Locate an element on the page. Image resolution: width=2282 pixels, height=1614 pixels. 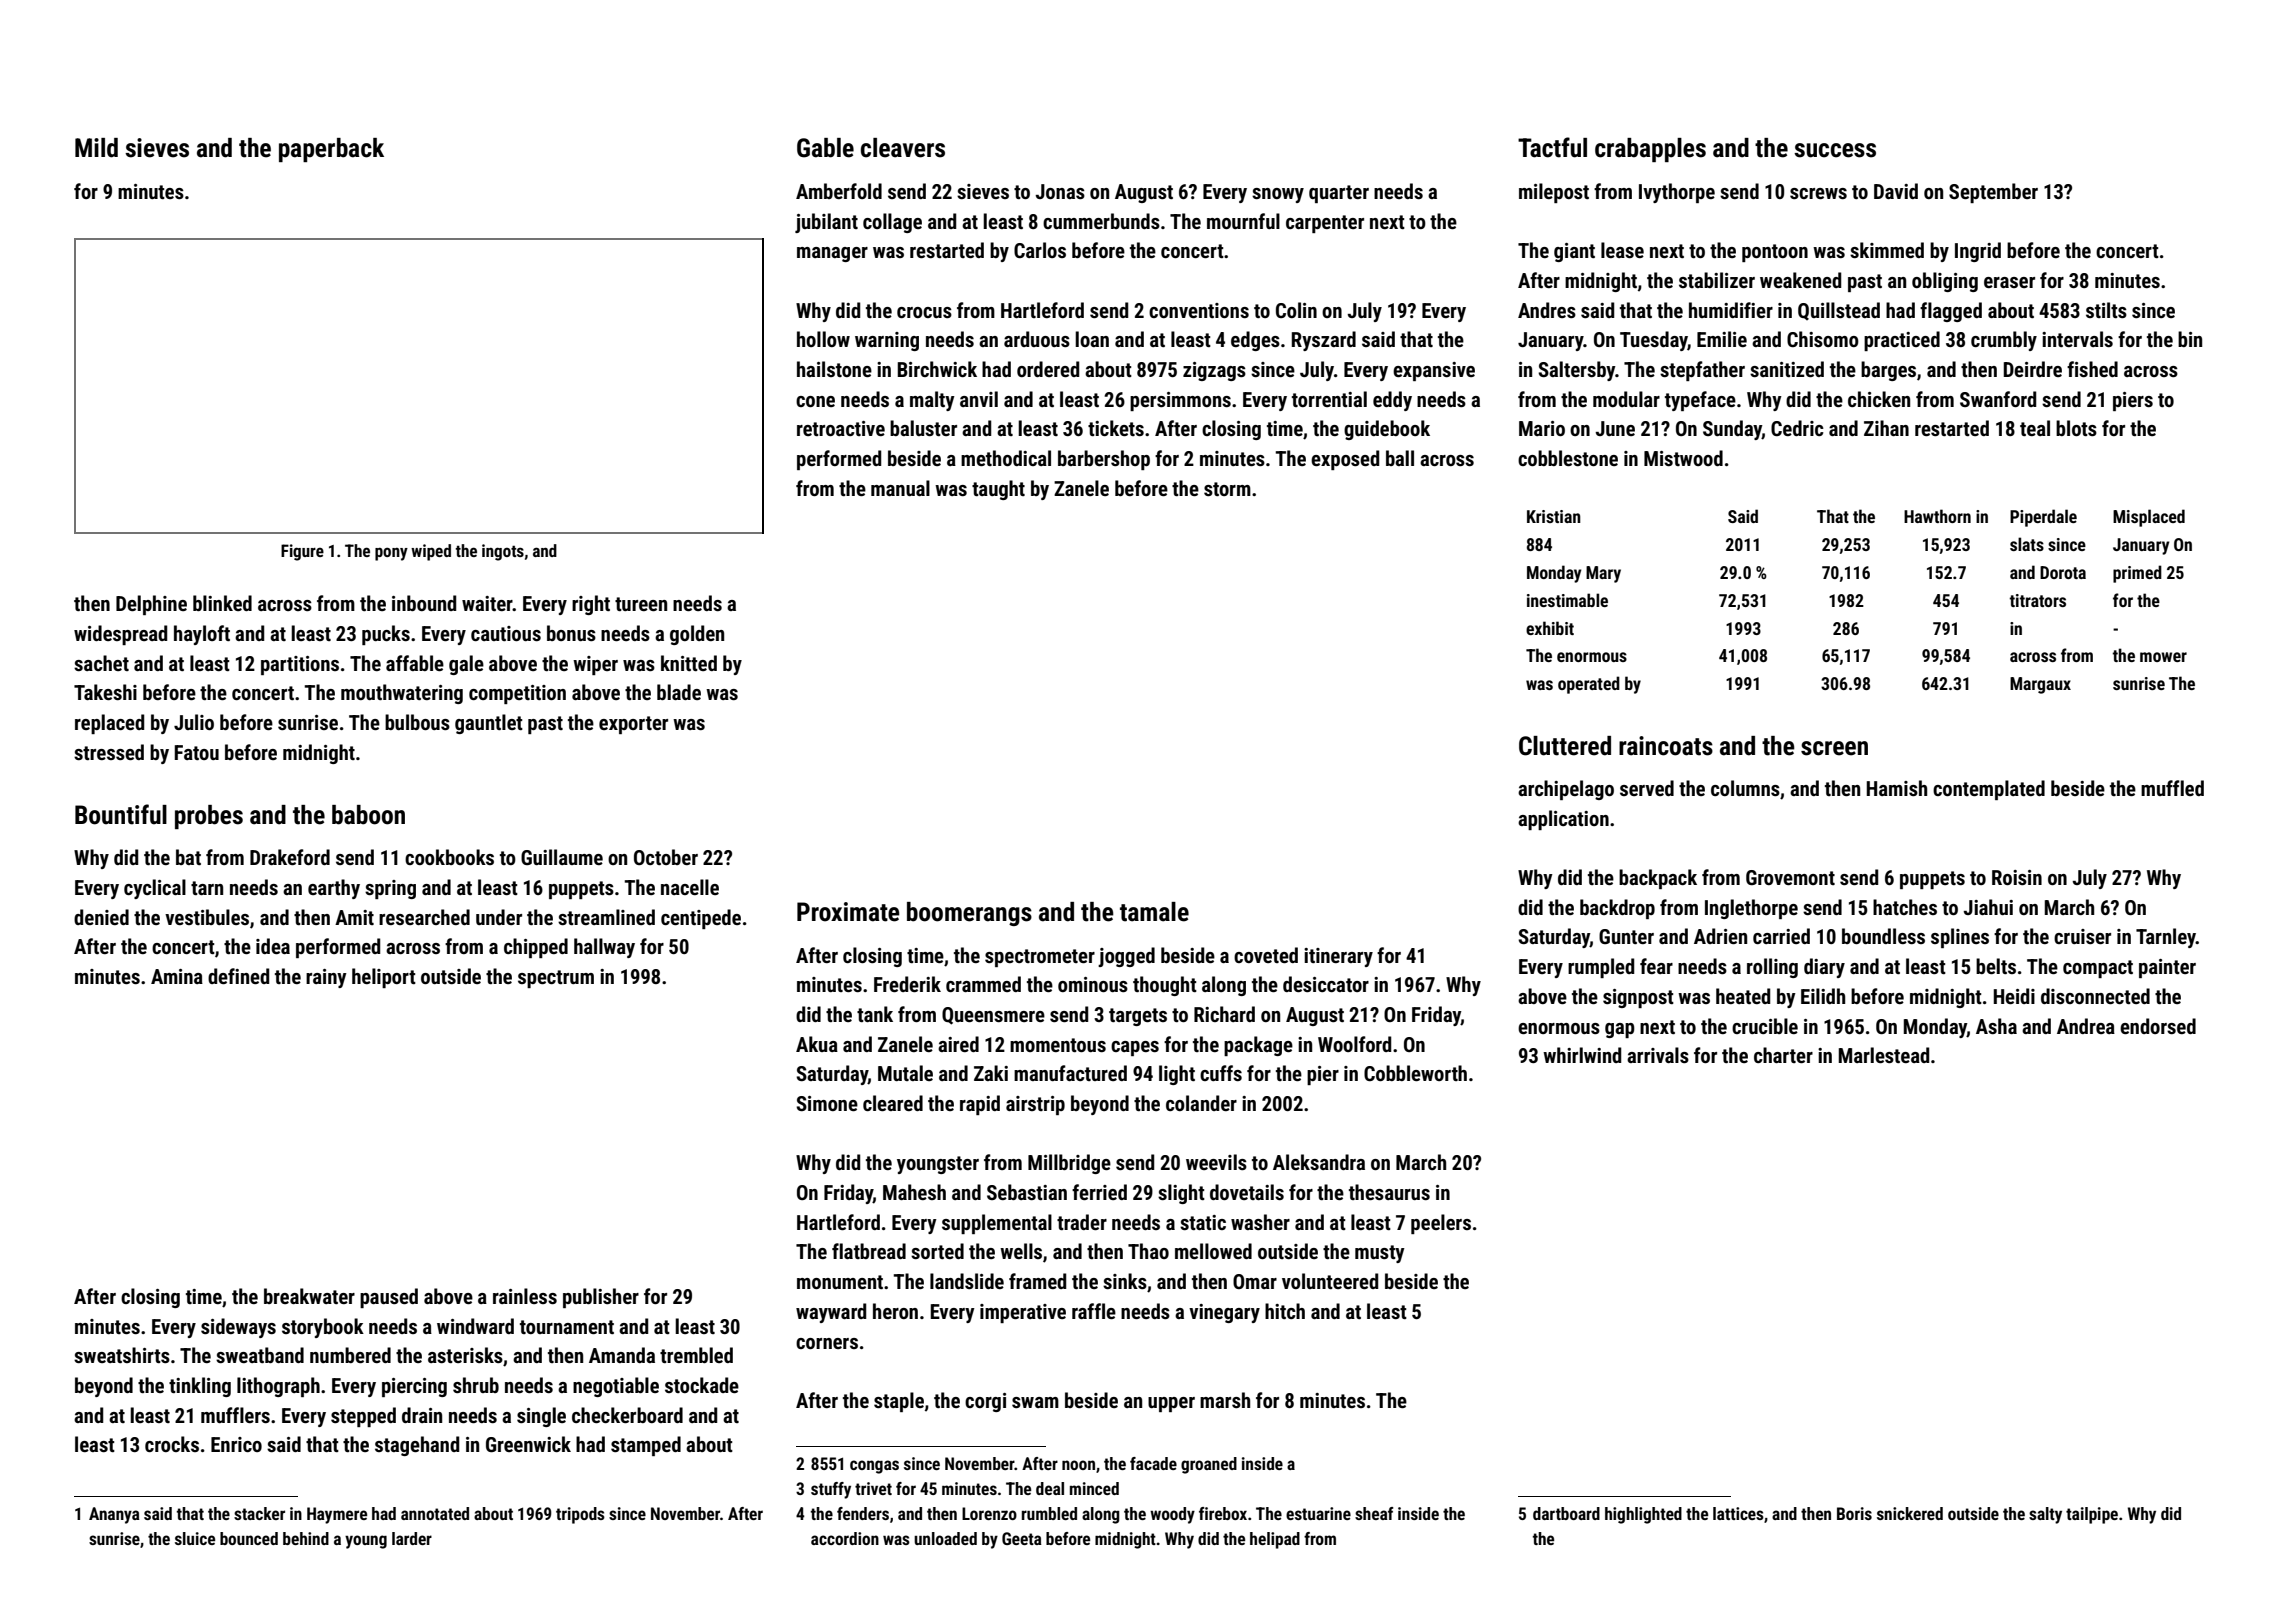
ingots is located at coordinates (503, 552).
